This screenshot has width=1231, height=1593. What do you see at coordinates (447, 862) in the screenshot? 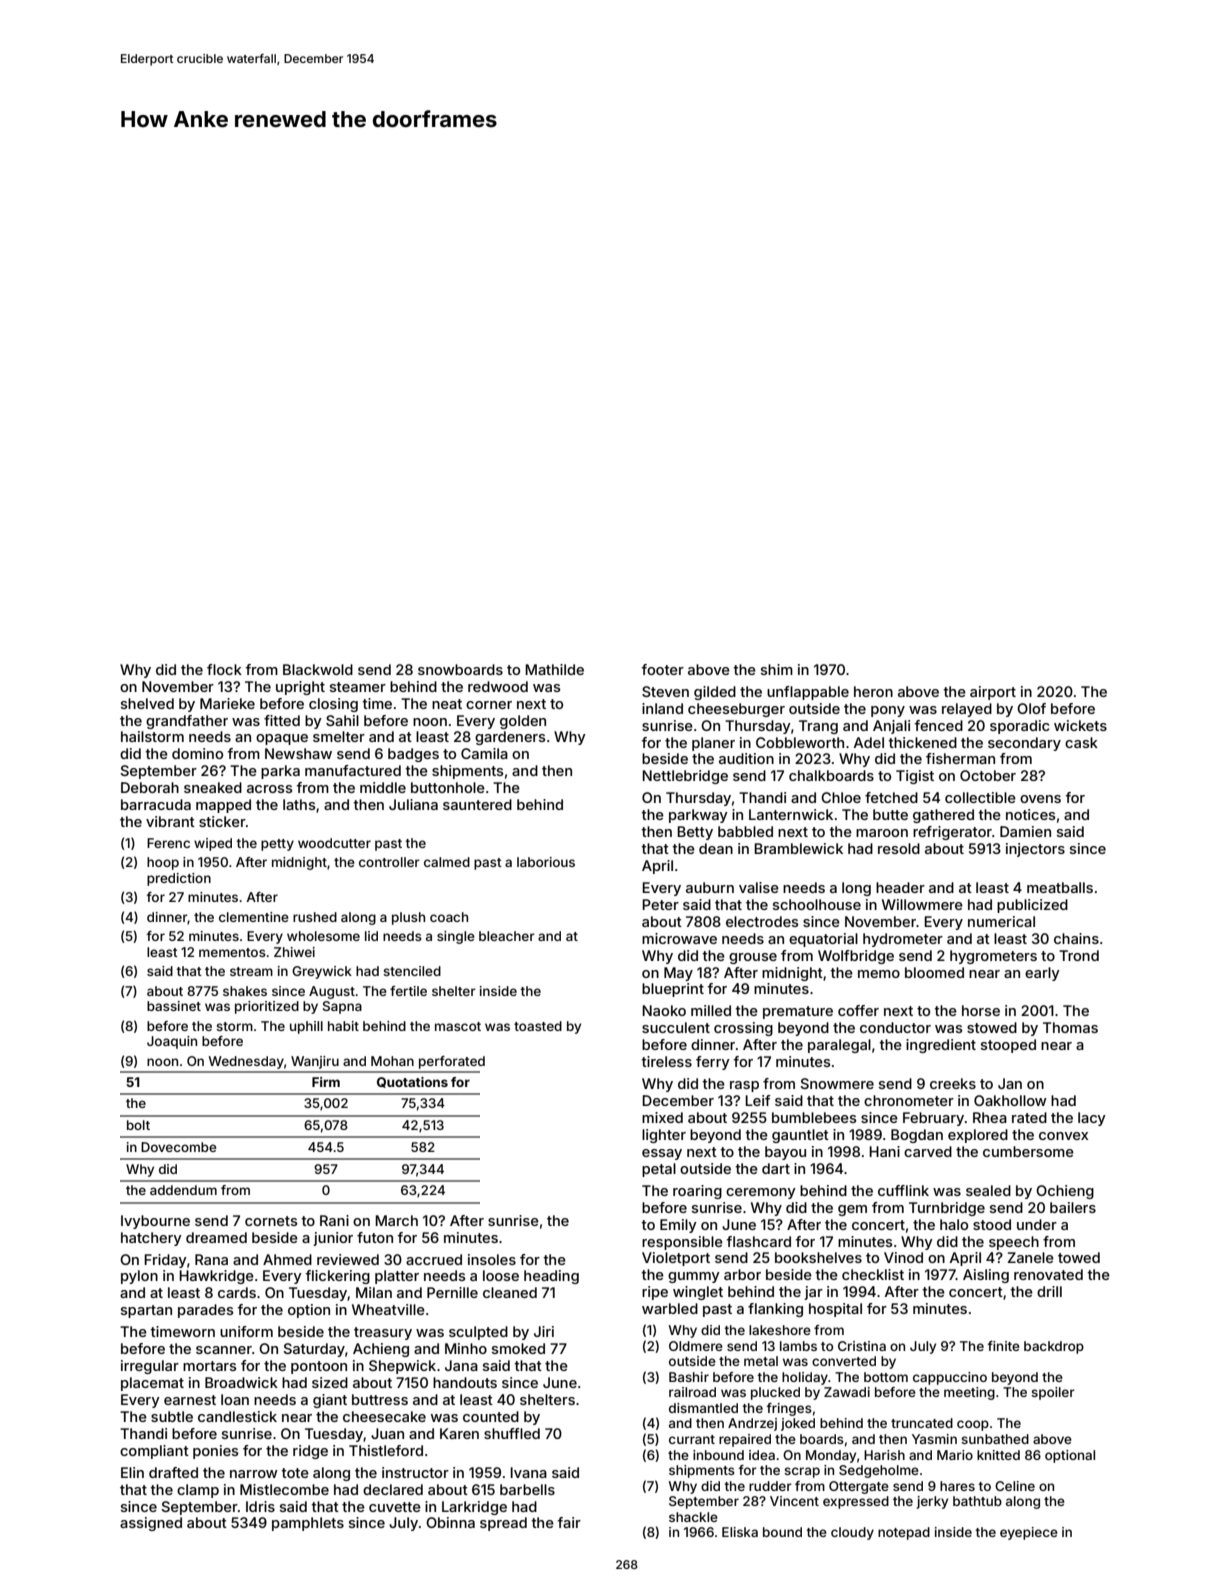
I see `calmed` at bounding box center [447, 862].
